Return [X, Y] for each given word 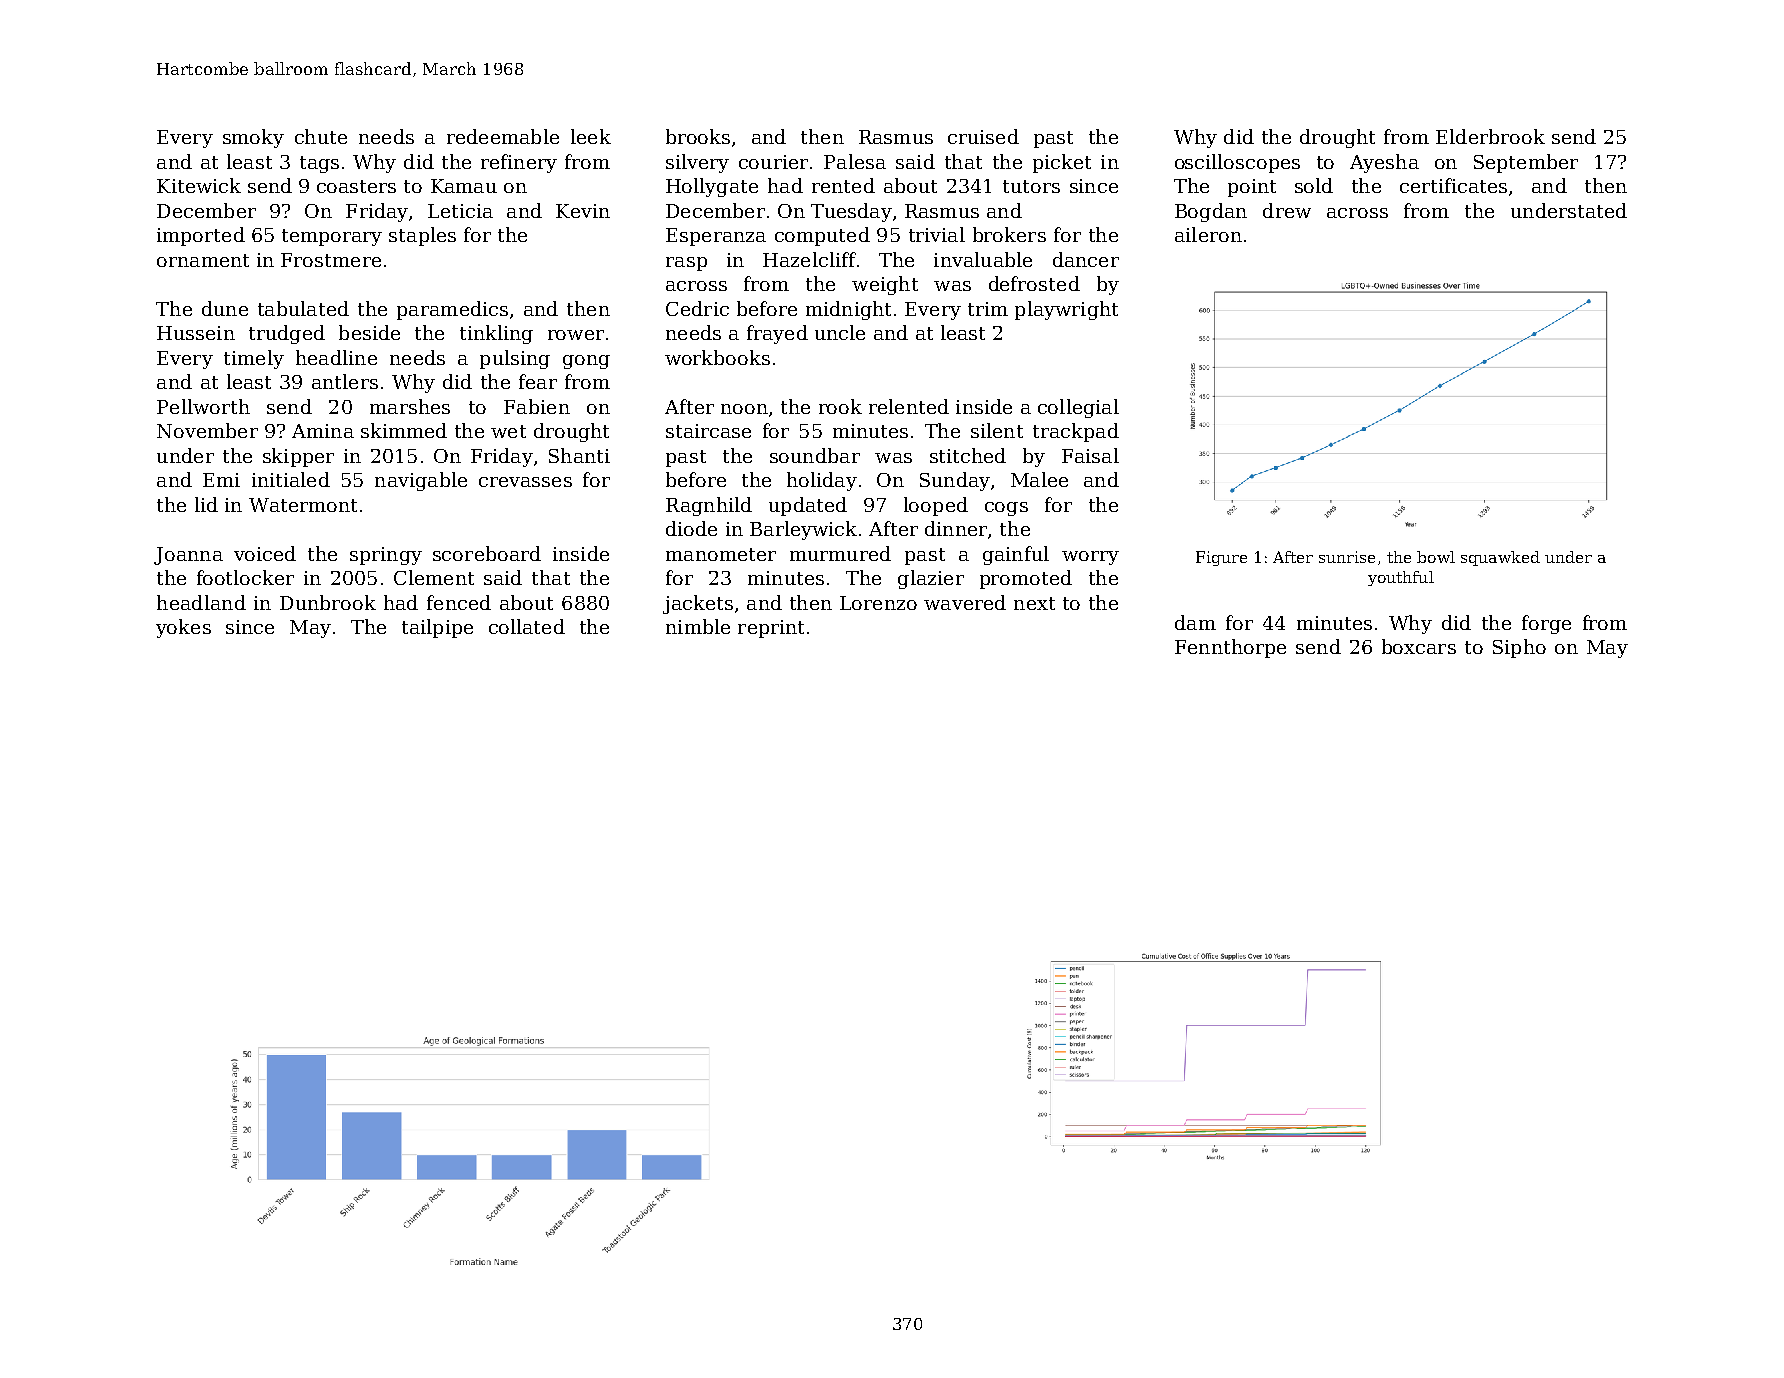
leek [591, 136]
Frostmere [331, 260]
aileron [1208, 234]
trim [988, 309]
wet [508, 431]
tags [319, 164]
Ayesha [1384, 163]
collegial [1078, 408]
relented [909, 406]
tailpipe [437, 628]
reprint [771, 629]
